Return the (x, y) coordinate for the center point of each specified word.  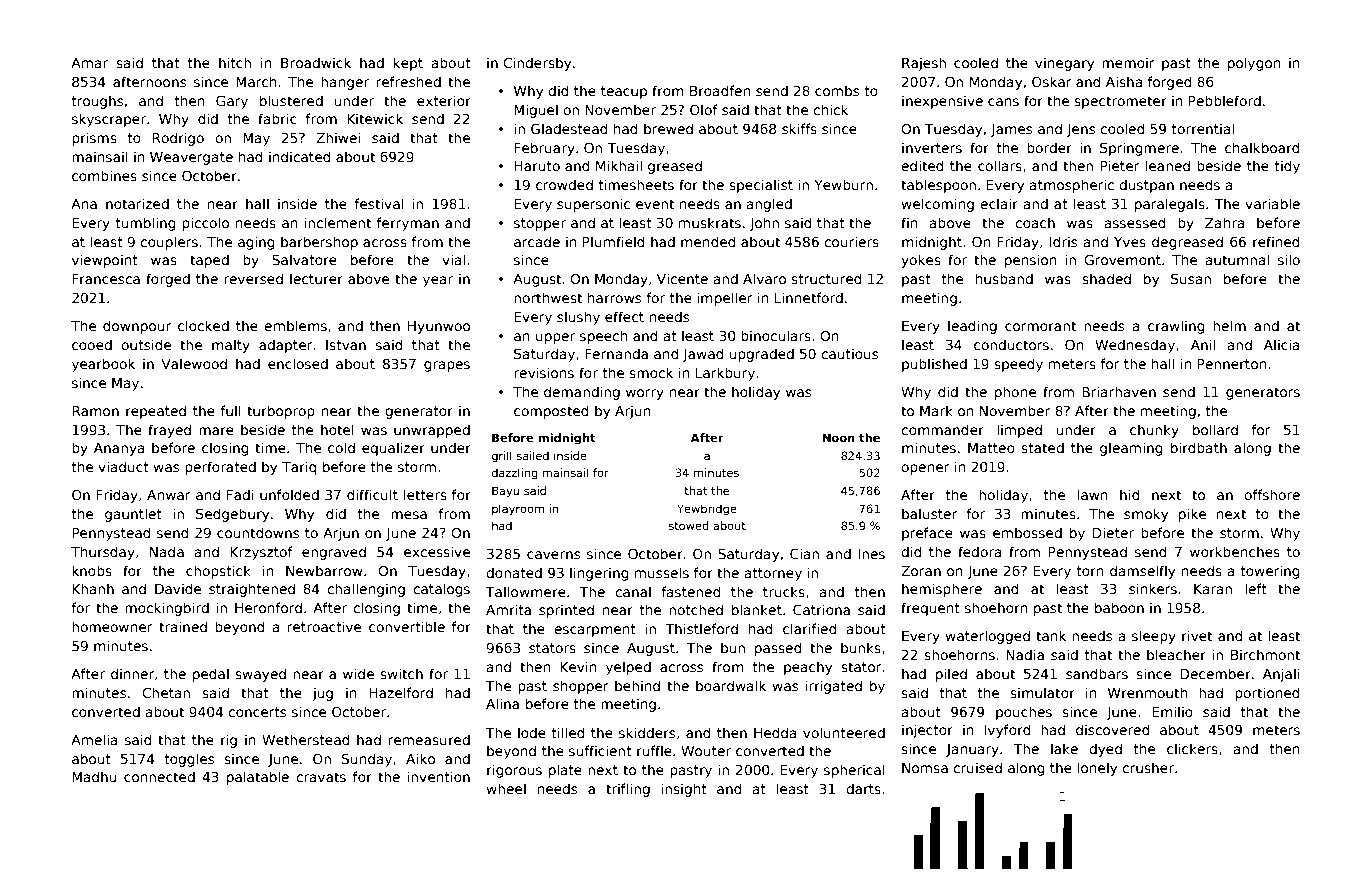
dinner (133, 673)
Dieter (1113, 532)
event (655, 204)
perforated (220, 468)
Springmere (1139, 149)
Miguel (536, 111)
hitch (235, 62)
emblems (295, 325)
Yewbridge (707, 510)
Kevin (578, 666)
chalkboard (1262, 147)
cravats (321, 777)
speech (604, 337)
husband (1004, 278)
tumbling (145, 224)
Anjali (1281, 675)
